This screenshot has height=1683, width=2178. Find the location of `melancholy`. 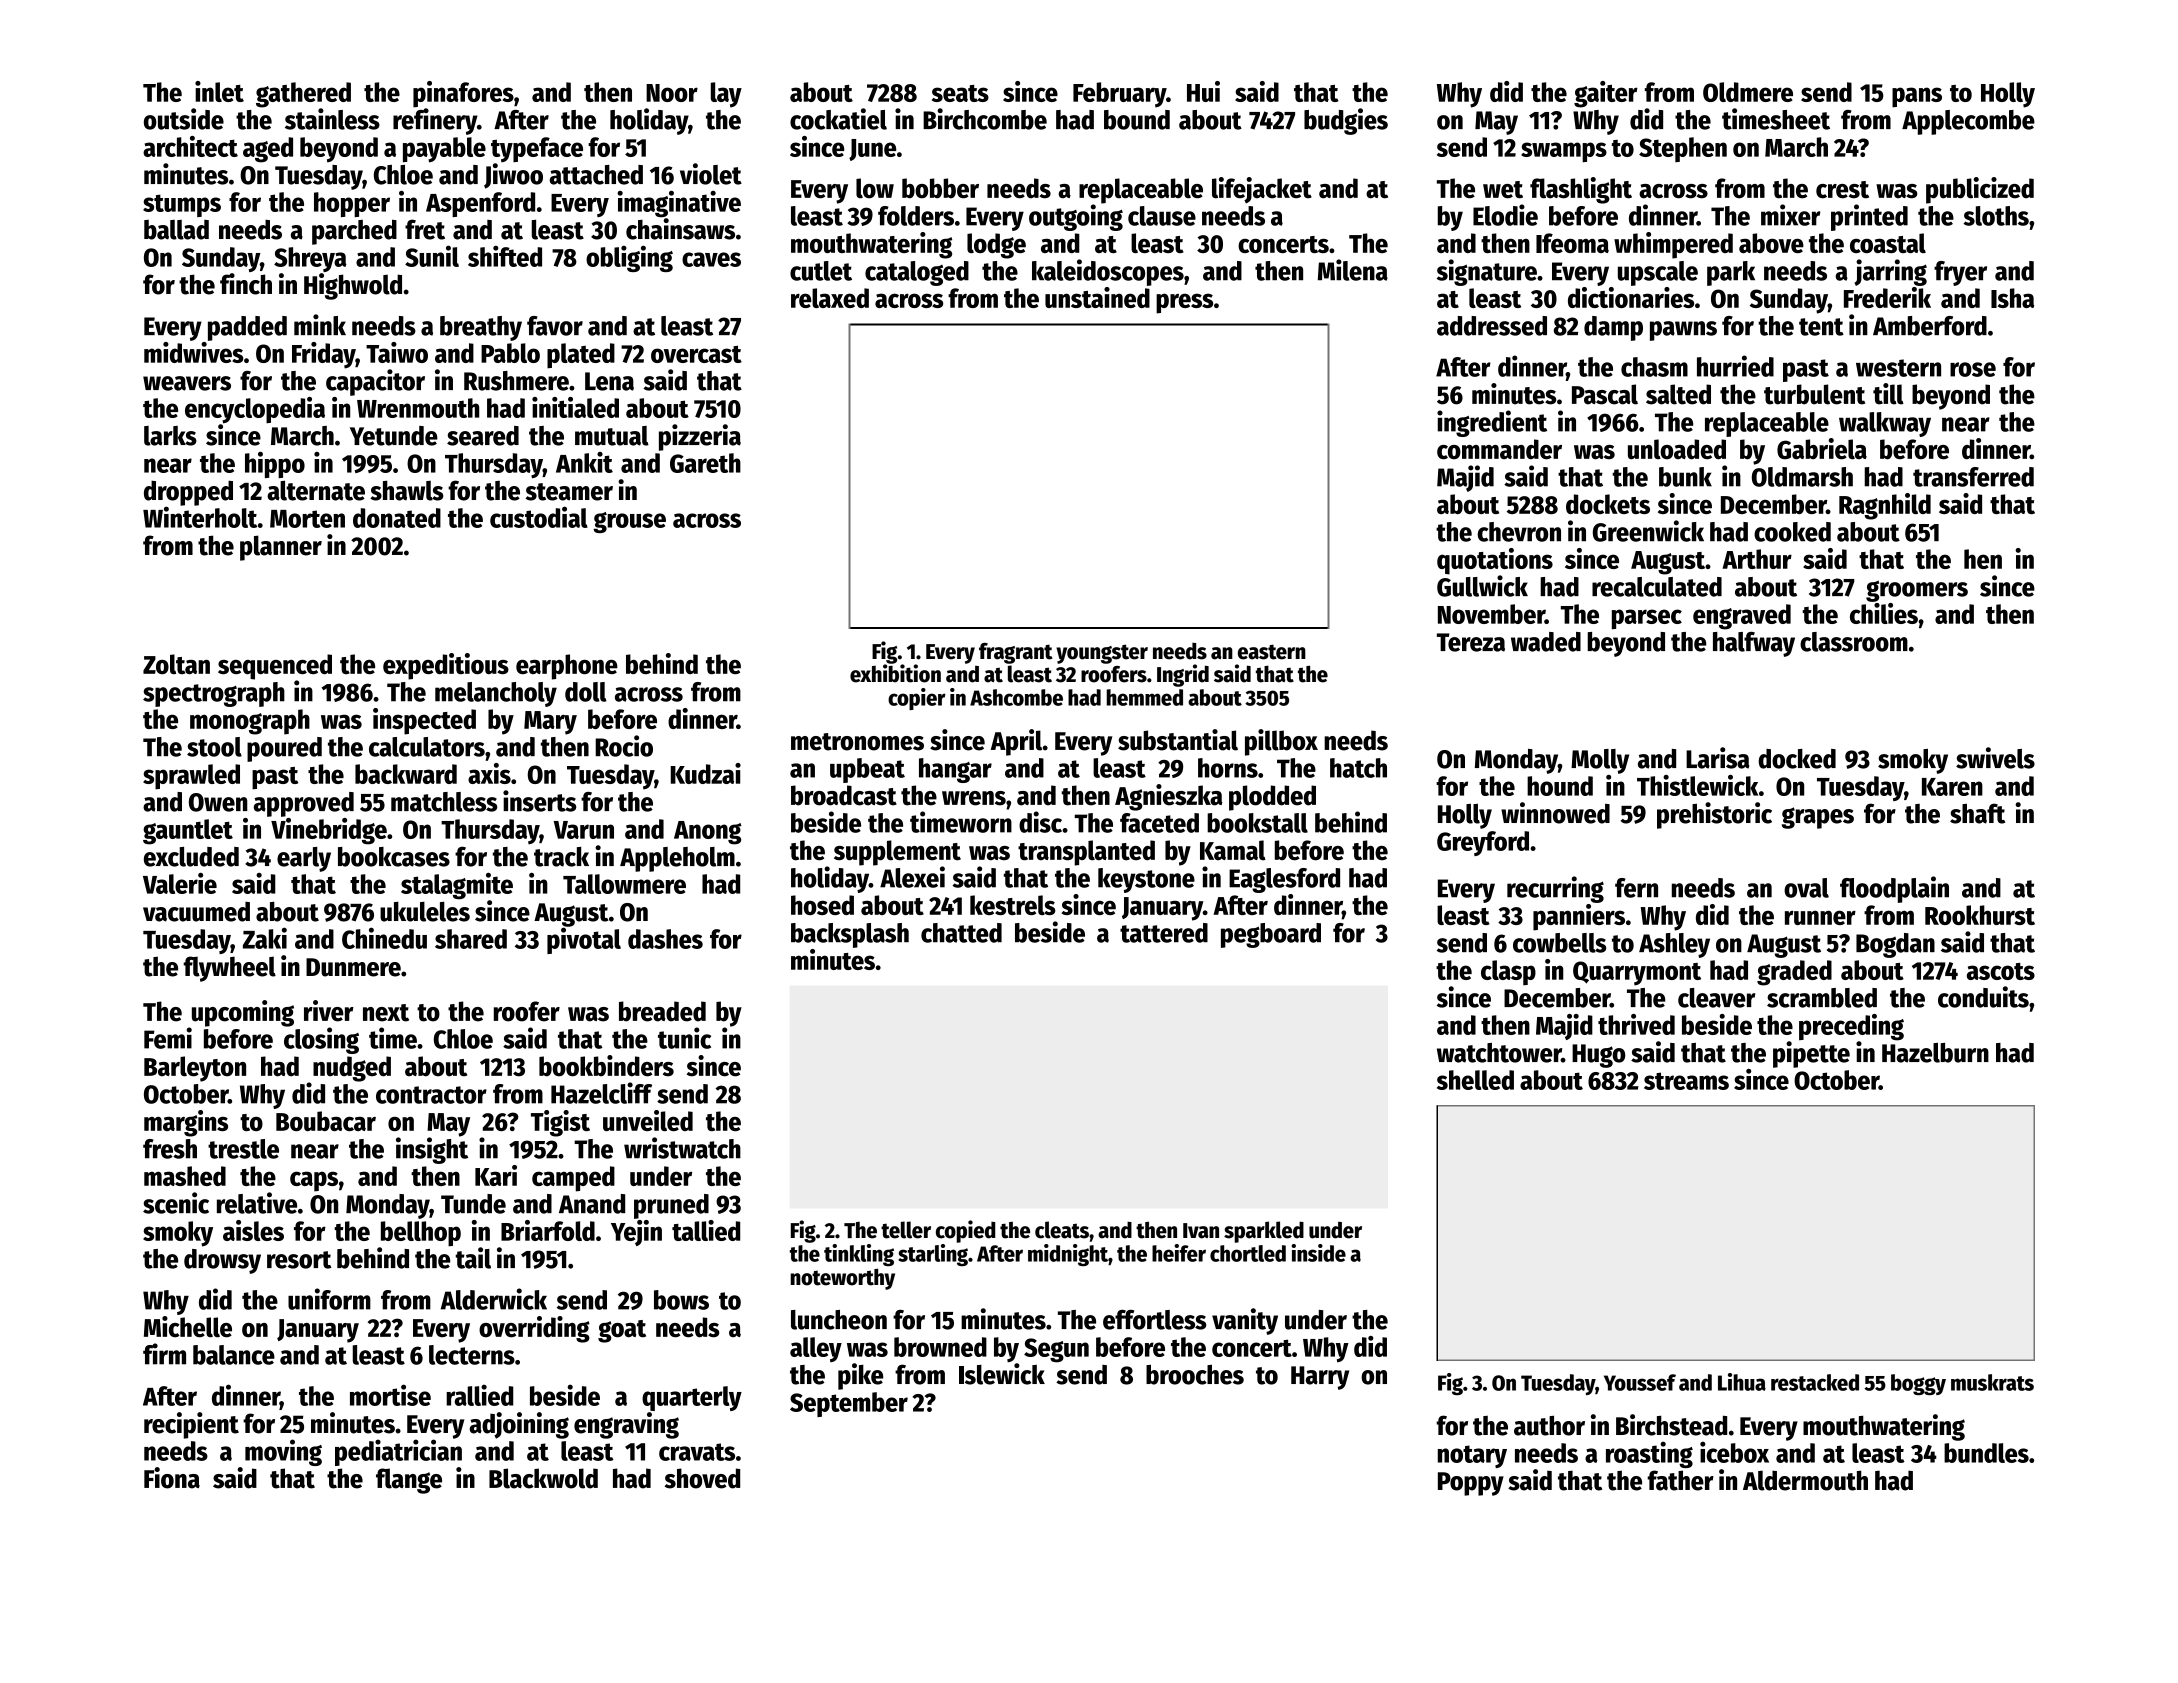

melancholy is located at coordinates (496, 694).
